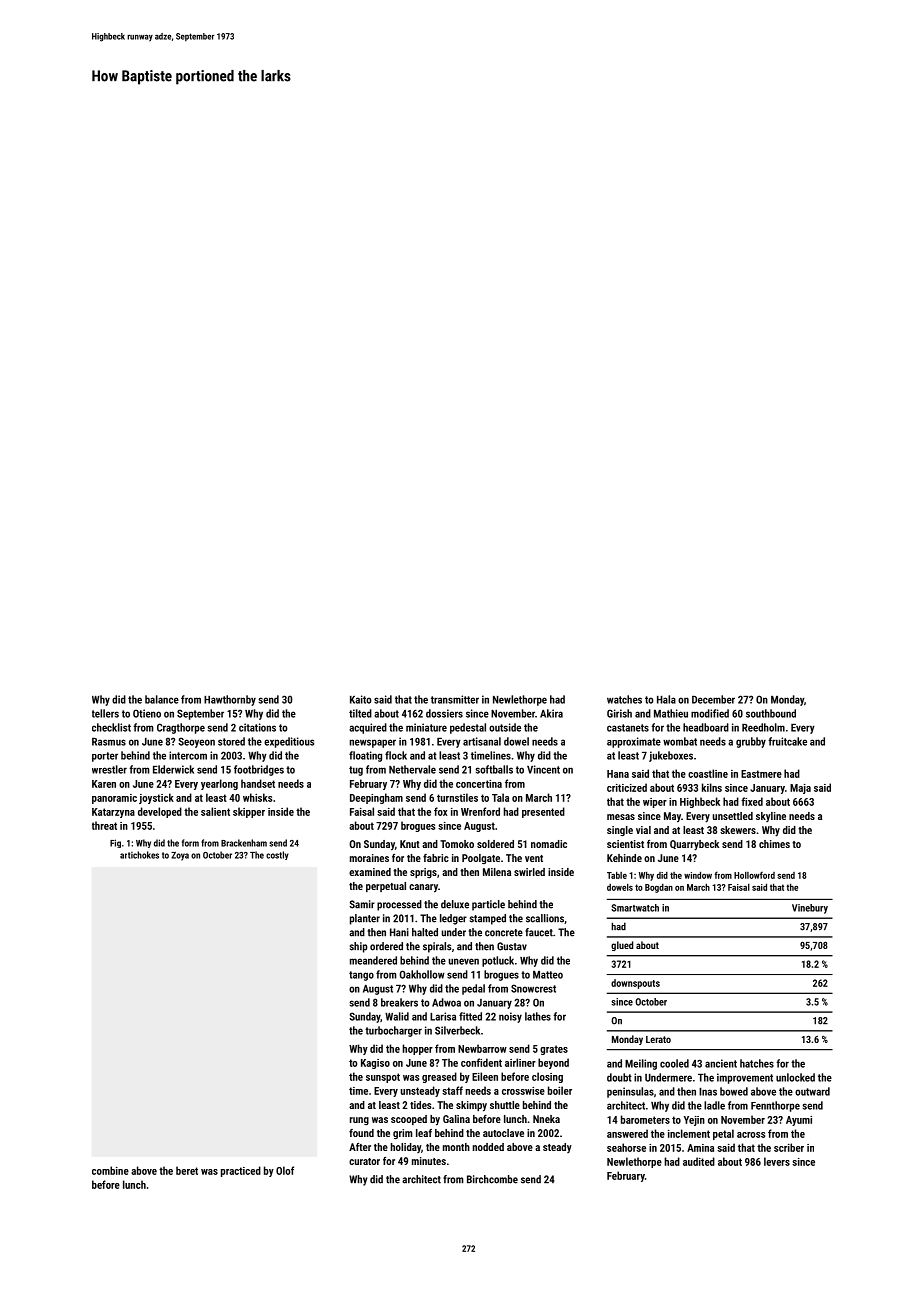 This screenshot has width=924, height=1308. What do you see at coordinates (397, 1016) in the screenshot?
I see `Walid` at bounding box center [397, 1016].
